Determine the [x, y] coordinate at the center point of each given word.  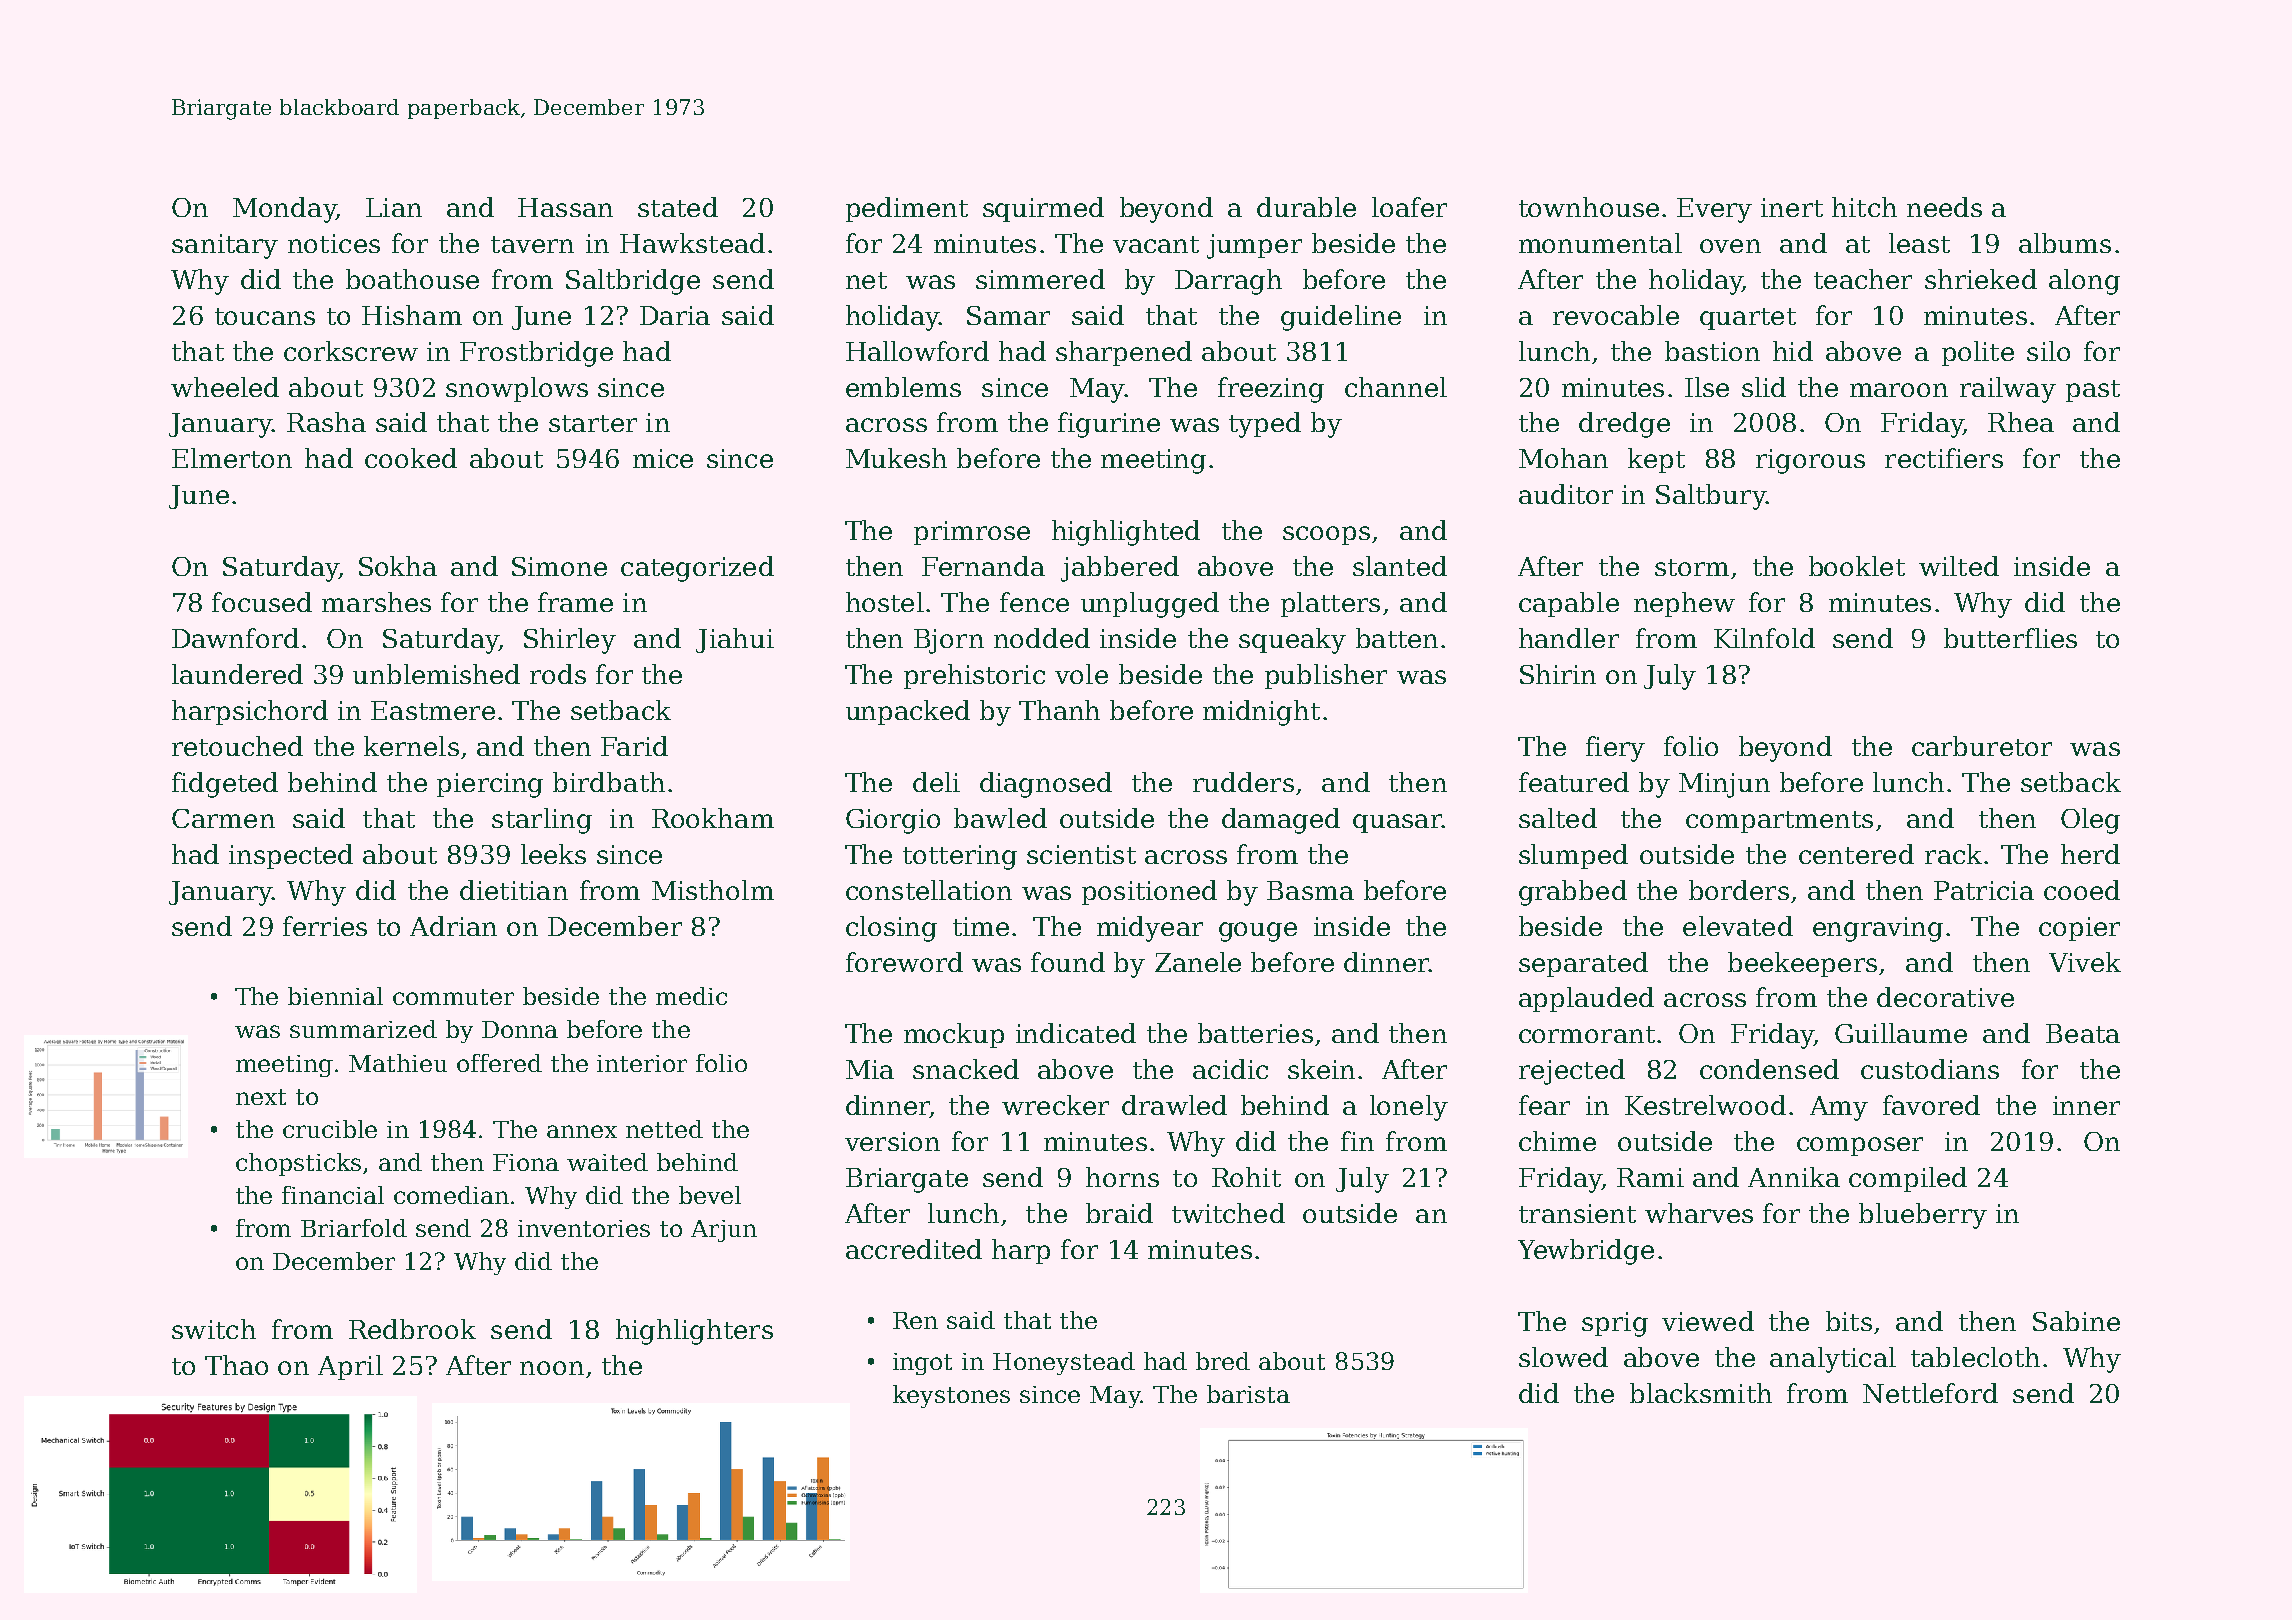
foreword [904, 962]
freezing [1271, 390]
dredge [1624, 425]
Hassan [565, 207]
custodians [1930, 1069]
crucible [330, 1129]
